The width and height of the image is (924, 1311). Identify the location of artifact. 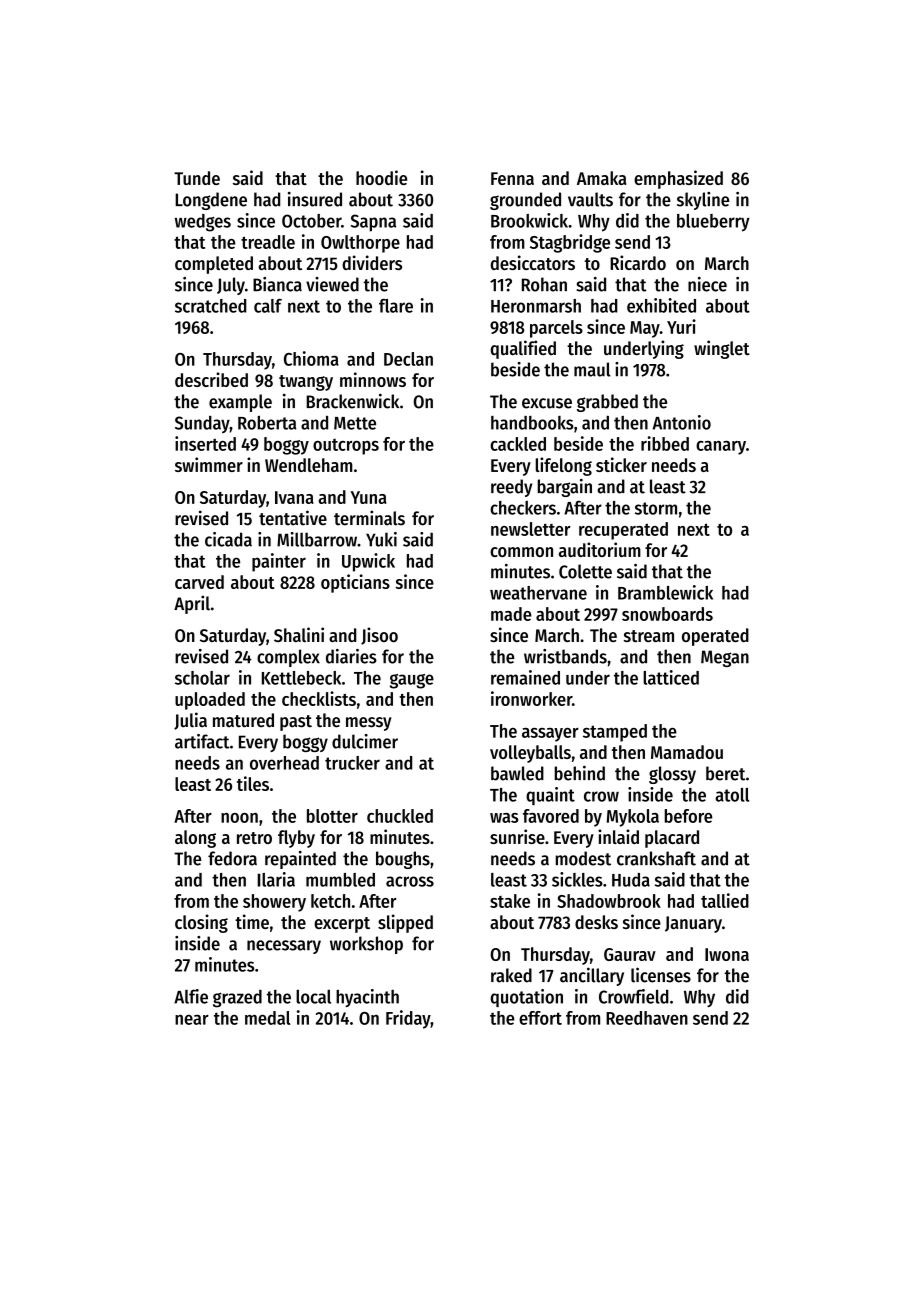
(202, 741).
